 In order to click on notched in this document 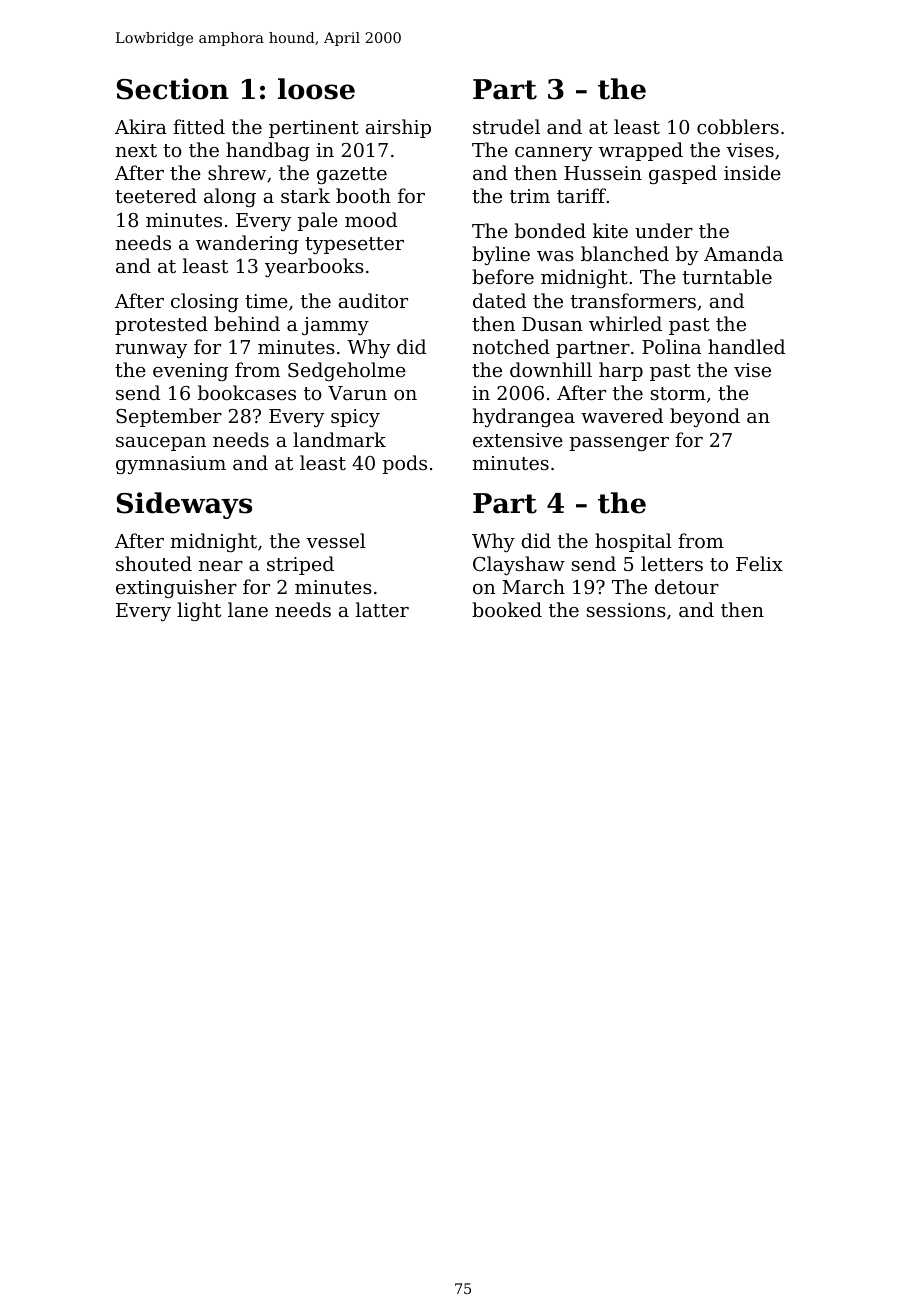, I will do `click(511, 346)`.
